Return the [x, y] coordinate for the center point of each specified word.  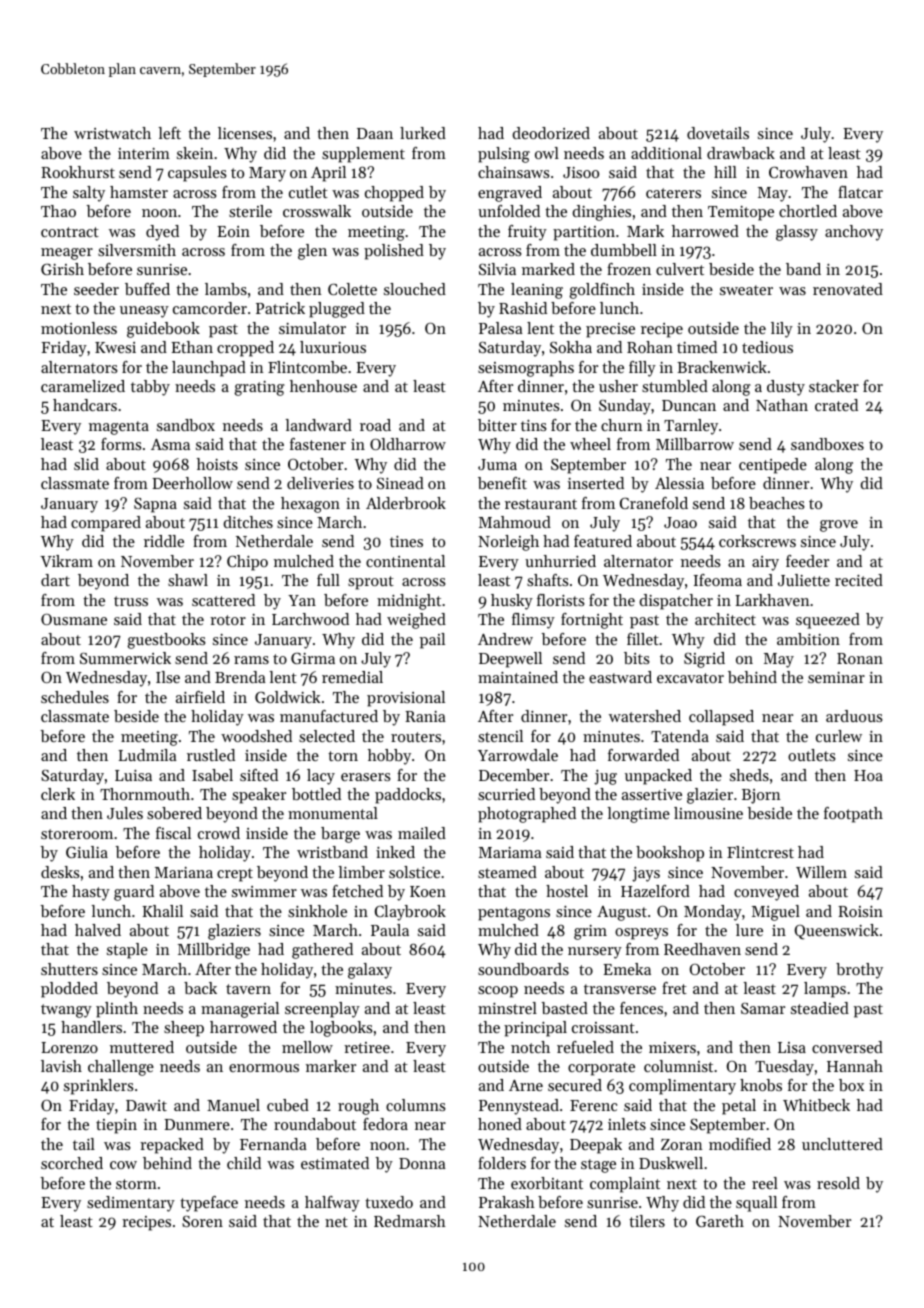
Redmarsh [410, 1221]
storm [136, 1184]
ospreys [641, 934]
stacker [834, 386]
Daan [375, 133]
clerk [58, 794]
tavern [248, 989]
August [622, 913]
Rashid [523, 308]
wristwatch [112, 133]
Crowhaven [808, 172]
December [514, 775]
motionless [79, 328]
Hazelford [655, 891]
